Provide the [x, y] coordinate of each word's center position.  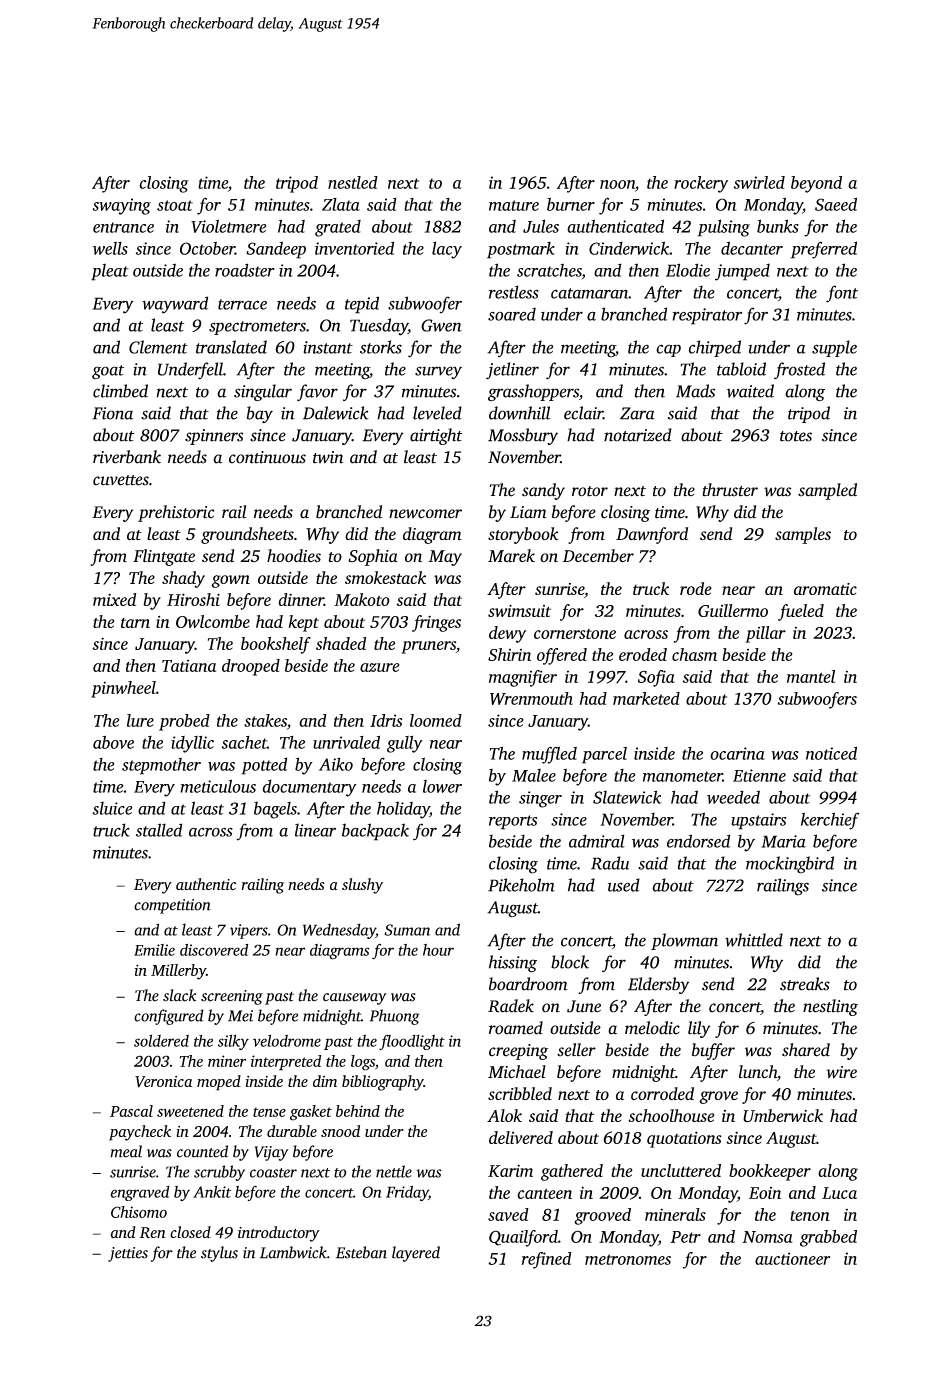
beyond [816, 184]
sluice [112, 808]
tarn [135, 623]
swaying [122, 206]
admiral [597, 841]
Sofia [656, 678]
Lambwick [293, 1252]
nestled [353, 182]
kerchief [830, 821]
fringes [436, 623]
